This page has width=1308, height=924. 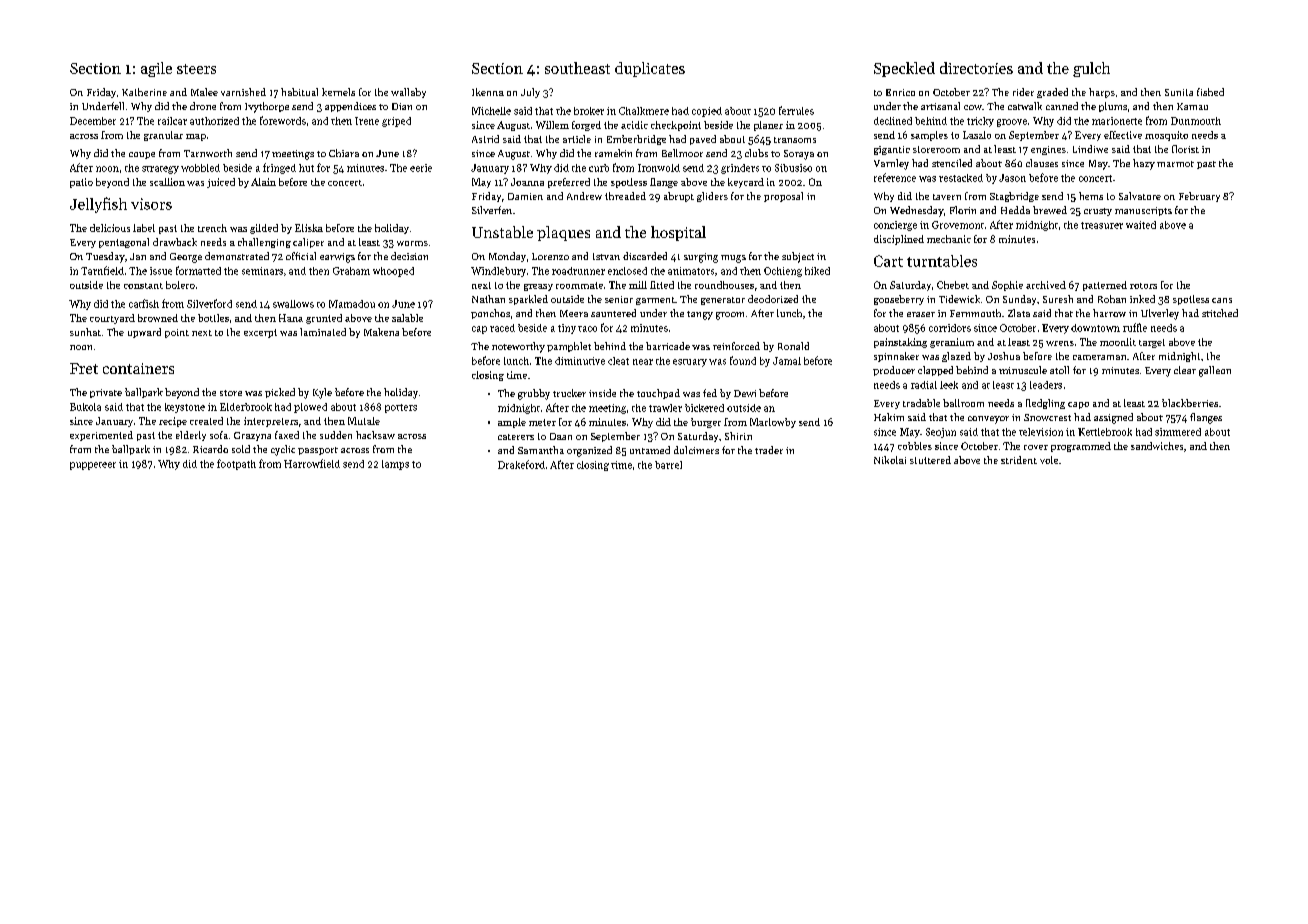 What do you see at coordinates (395, 465) in the page?
I see `lamps` at bounding box center [395, 465].
